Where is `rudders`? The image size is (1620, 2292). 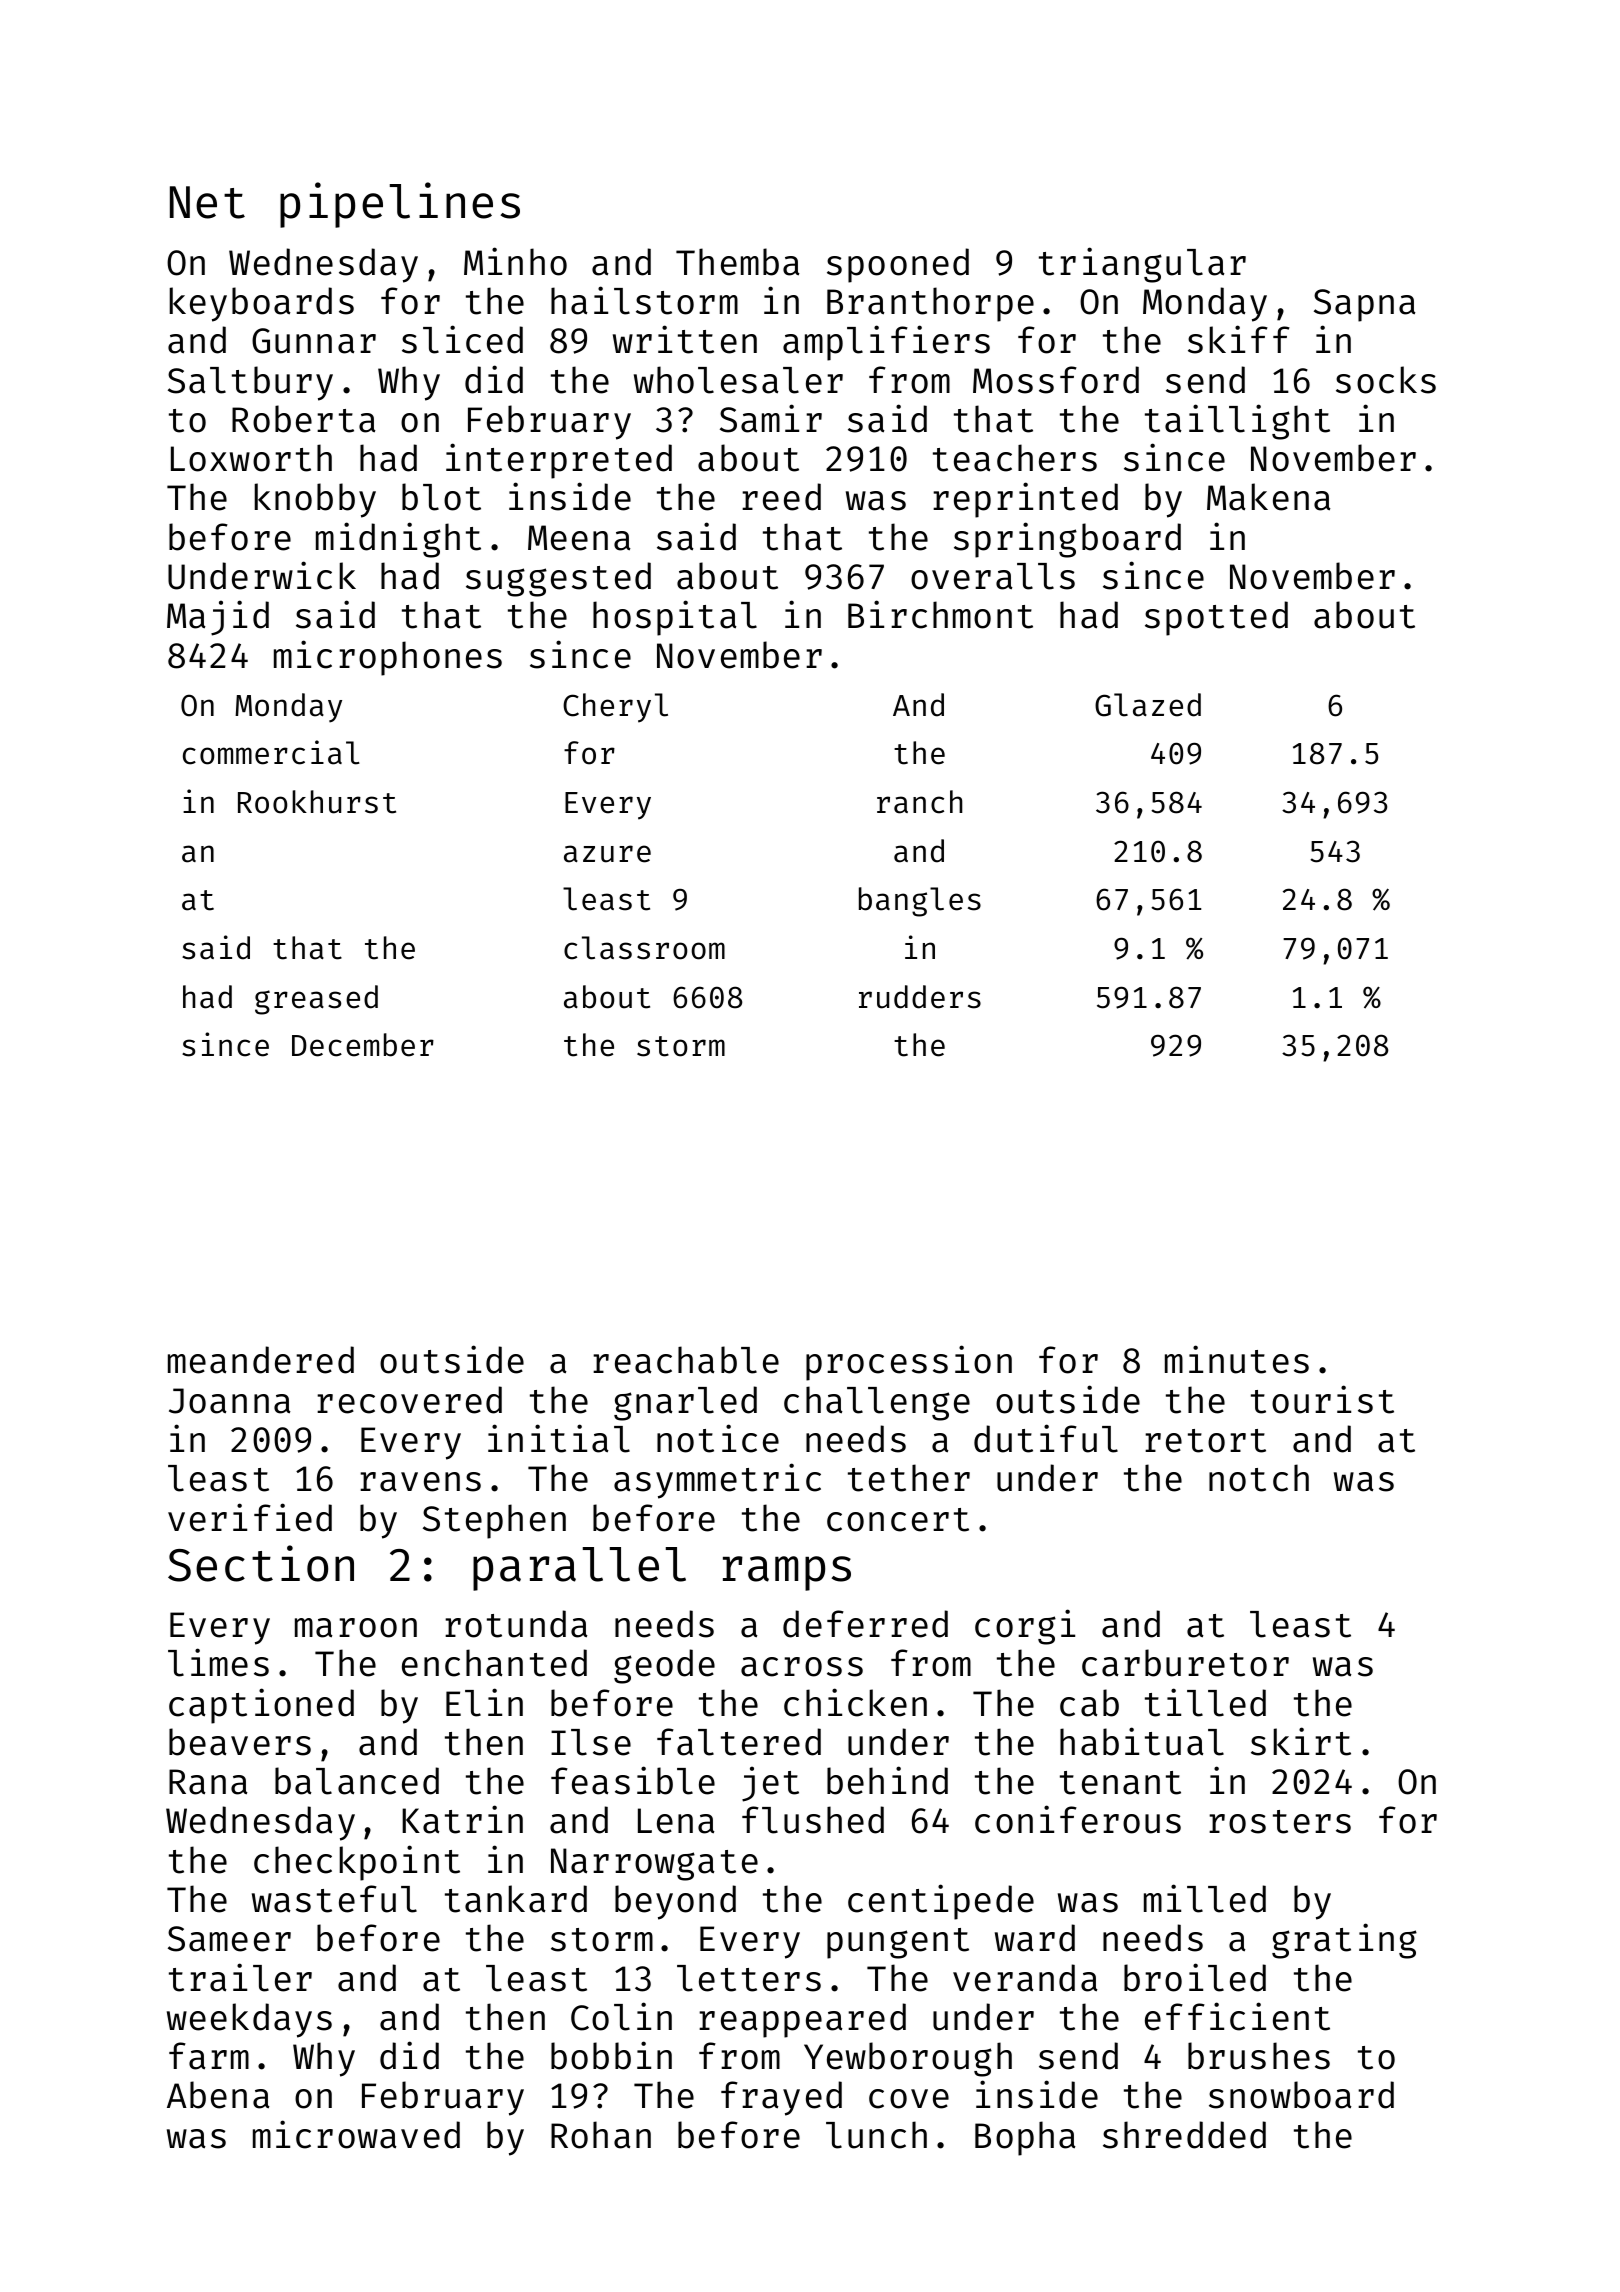 rudders is located at coordinates (920, 997).
